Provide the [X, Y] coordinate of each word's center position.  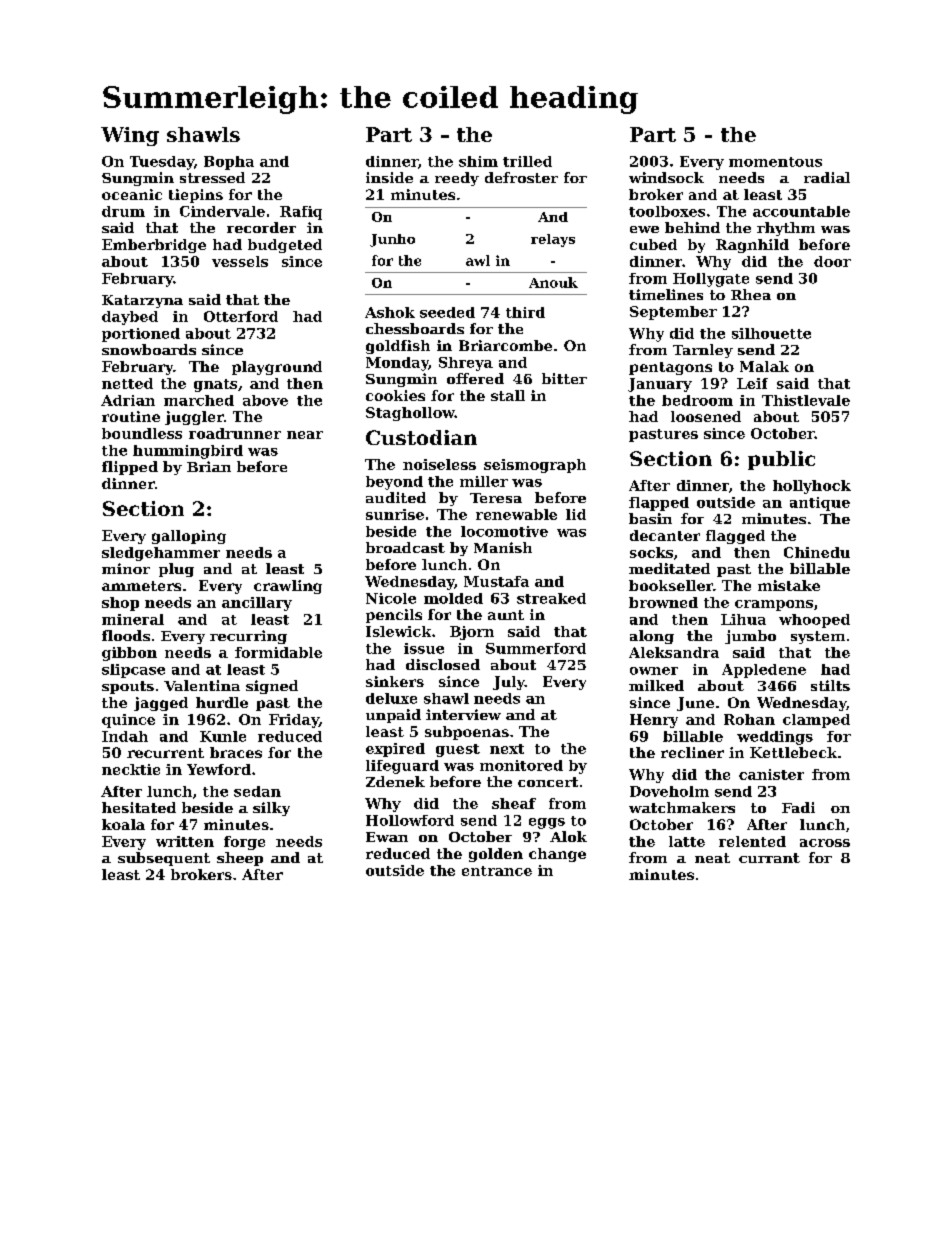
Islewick [398, 631]
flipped [130, 468]
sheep [240, 859]
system [818, 637]
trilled [527, 161]
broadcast [405, 547]
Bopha [229, 163]
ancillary [257, 604]
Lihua [743, 619]
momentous [775, 162]
